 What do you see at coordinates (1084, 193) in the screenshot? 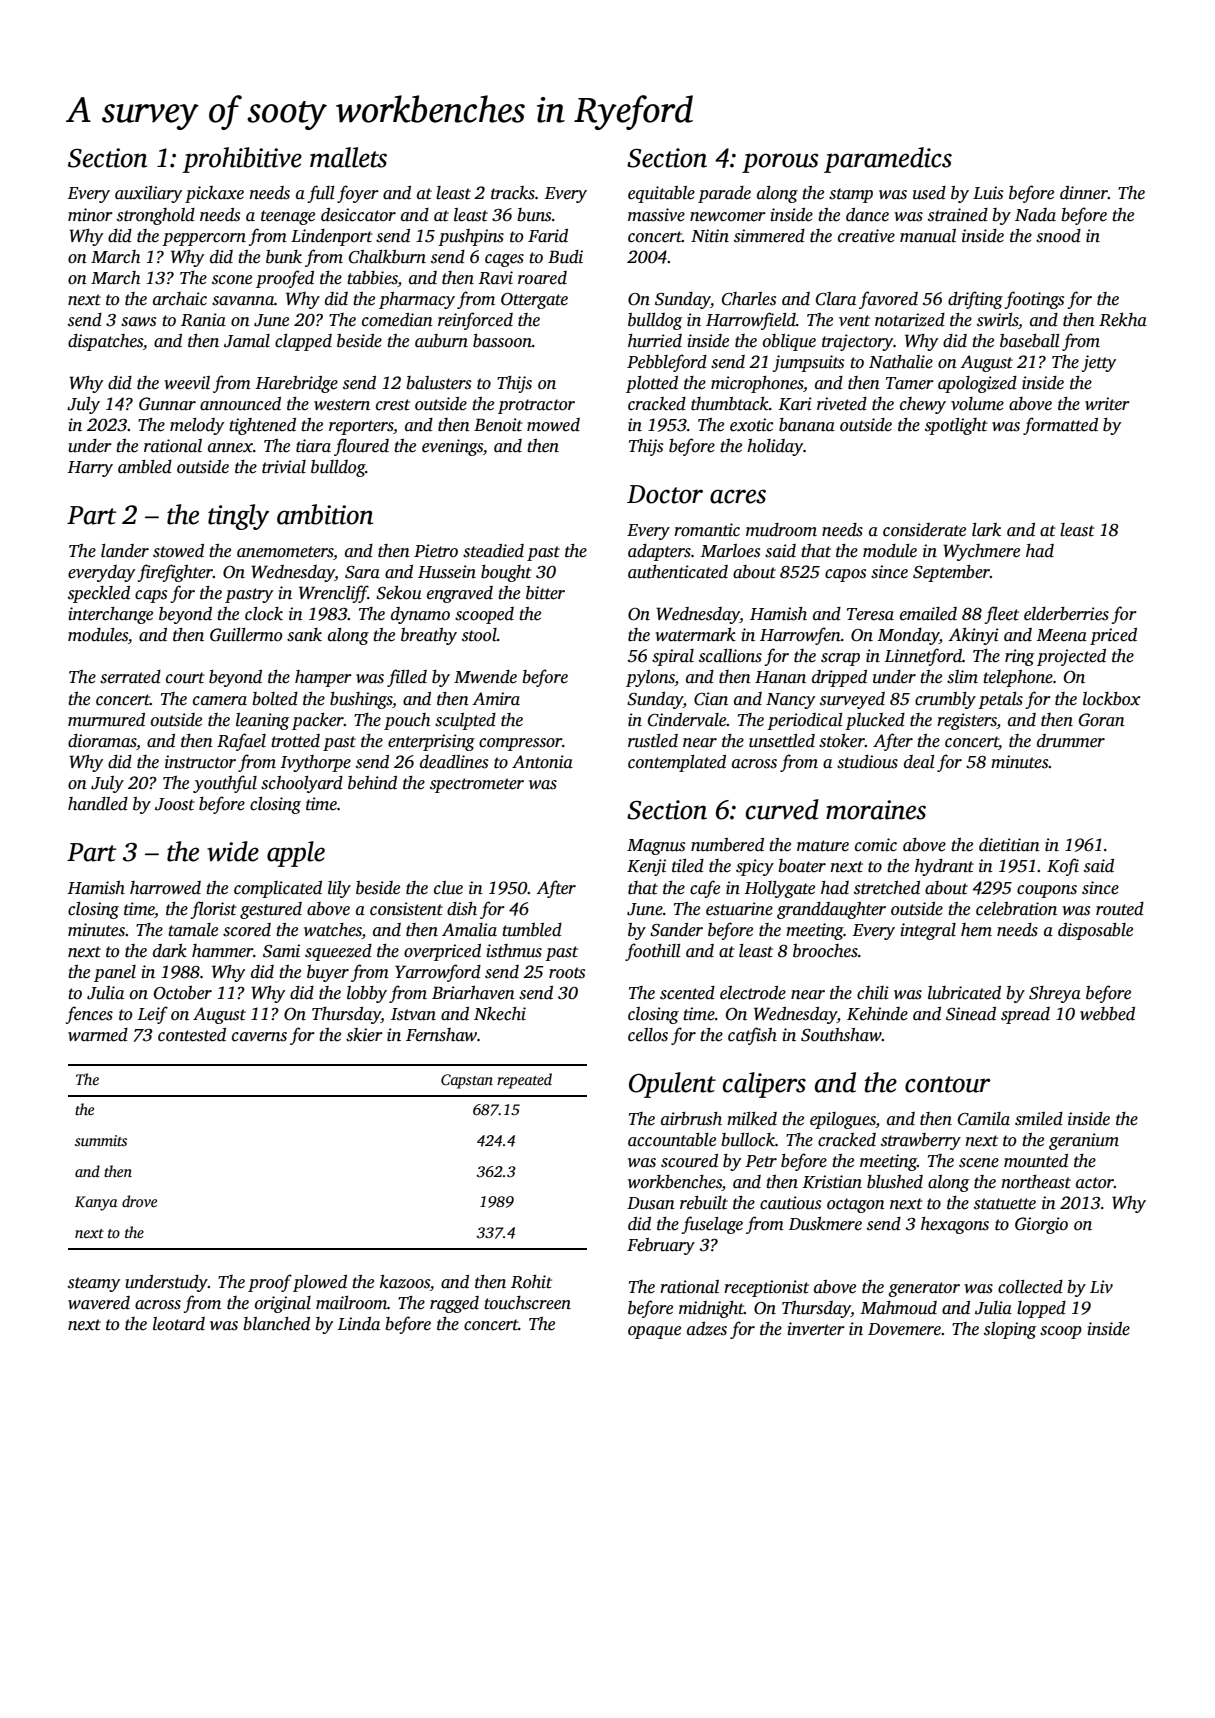
I see `dinner` at bounding box center [1084, 193].
